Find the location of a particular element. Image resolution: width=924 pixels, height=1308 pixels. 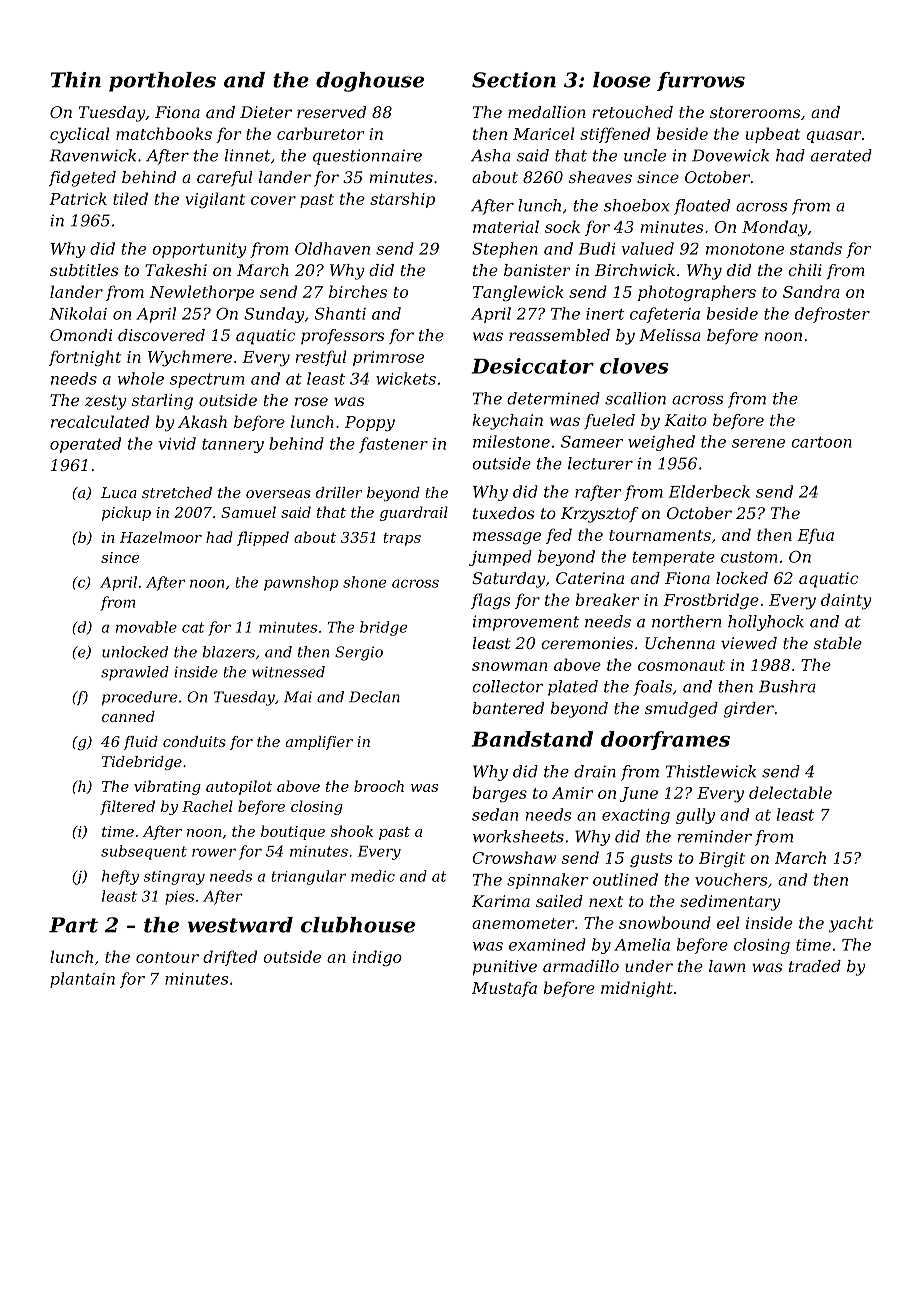

delectable is located at coordinates (790, 792).
